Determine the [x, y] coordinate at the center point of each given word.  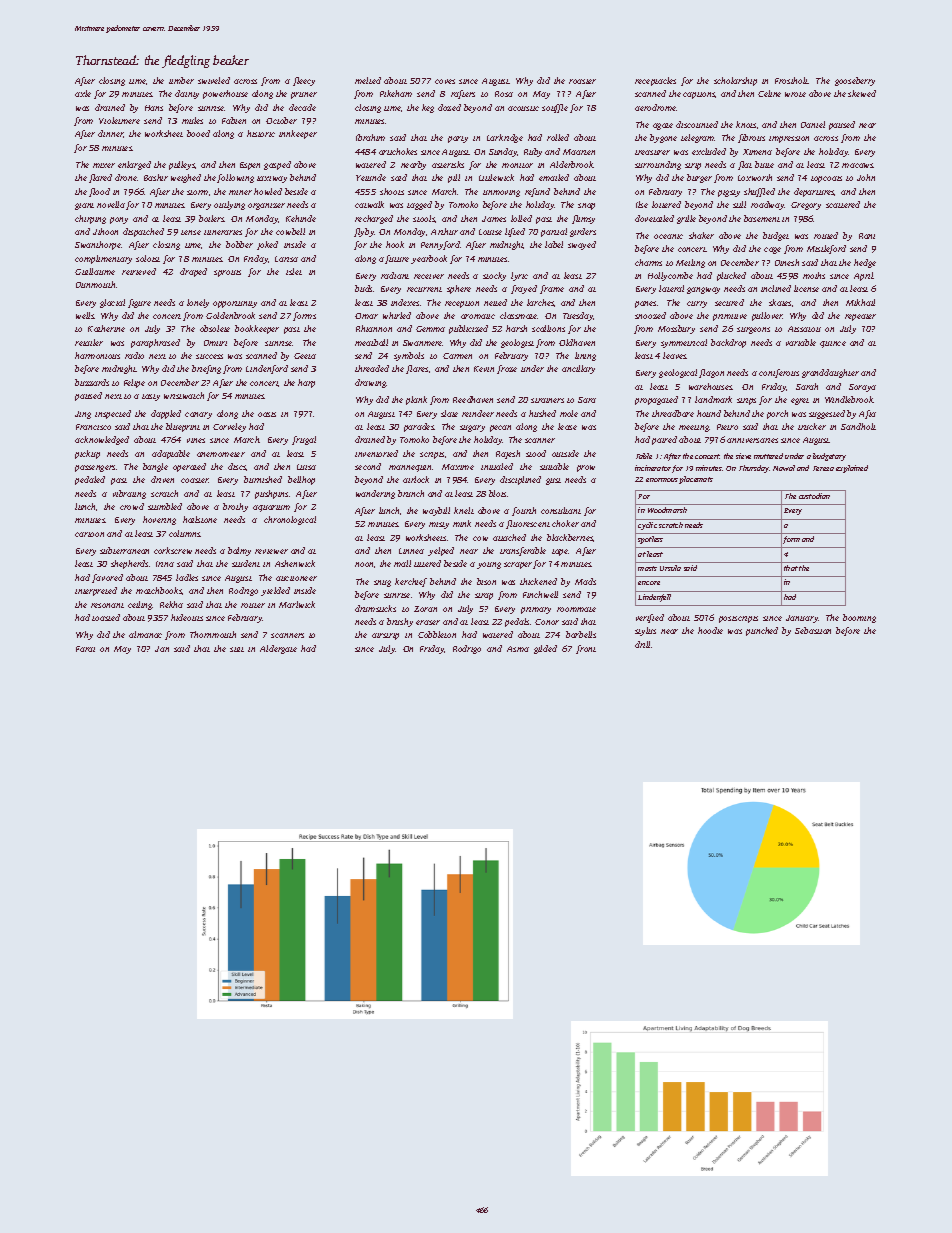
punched [762, 631]
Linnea [411, 551]
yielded [275, 591]
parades [419, 427]
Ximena [757, 152]
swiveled [214, 80]
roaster [582, 81]
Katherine [106, 328]
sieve [743, 456]
